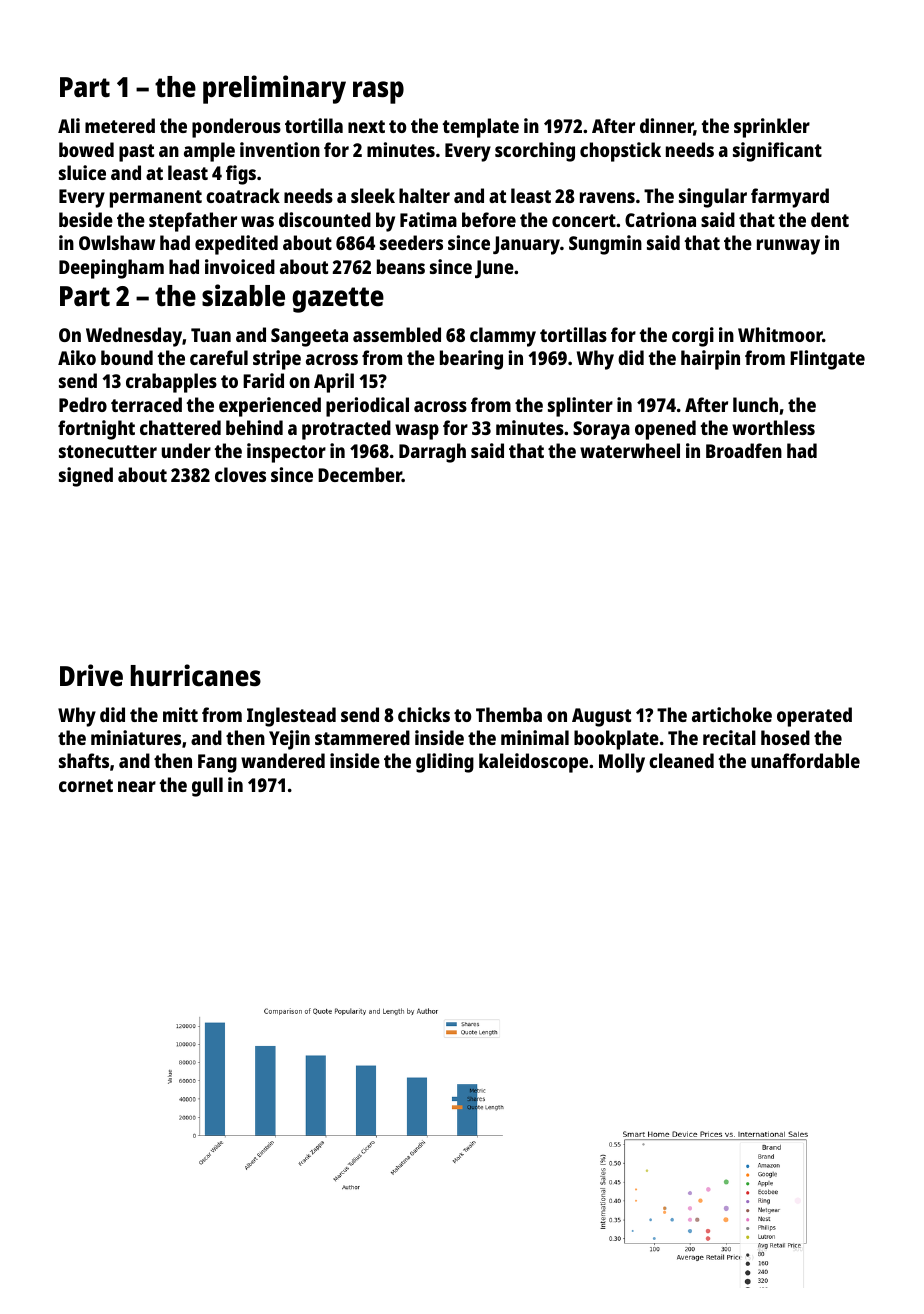 The width and height of the page is (924, 1314). What do you see at coordinates (503, 337) in the page?
I see `clammy` at bounding box center [503, 337].
